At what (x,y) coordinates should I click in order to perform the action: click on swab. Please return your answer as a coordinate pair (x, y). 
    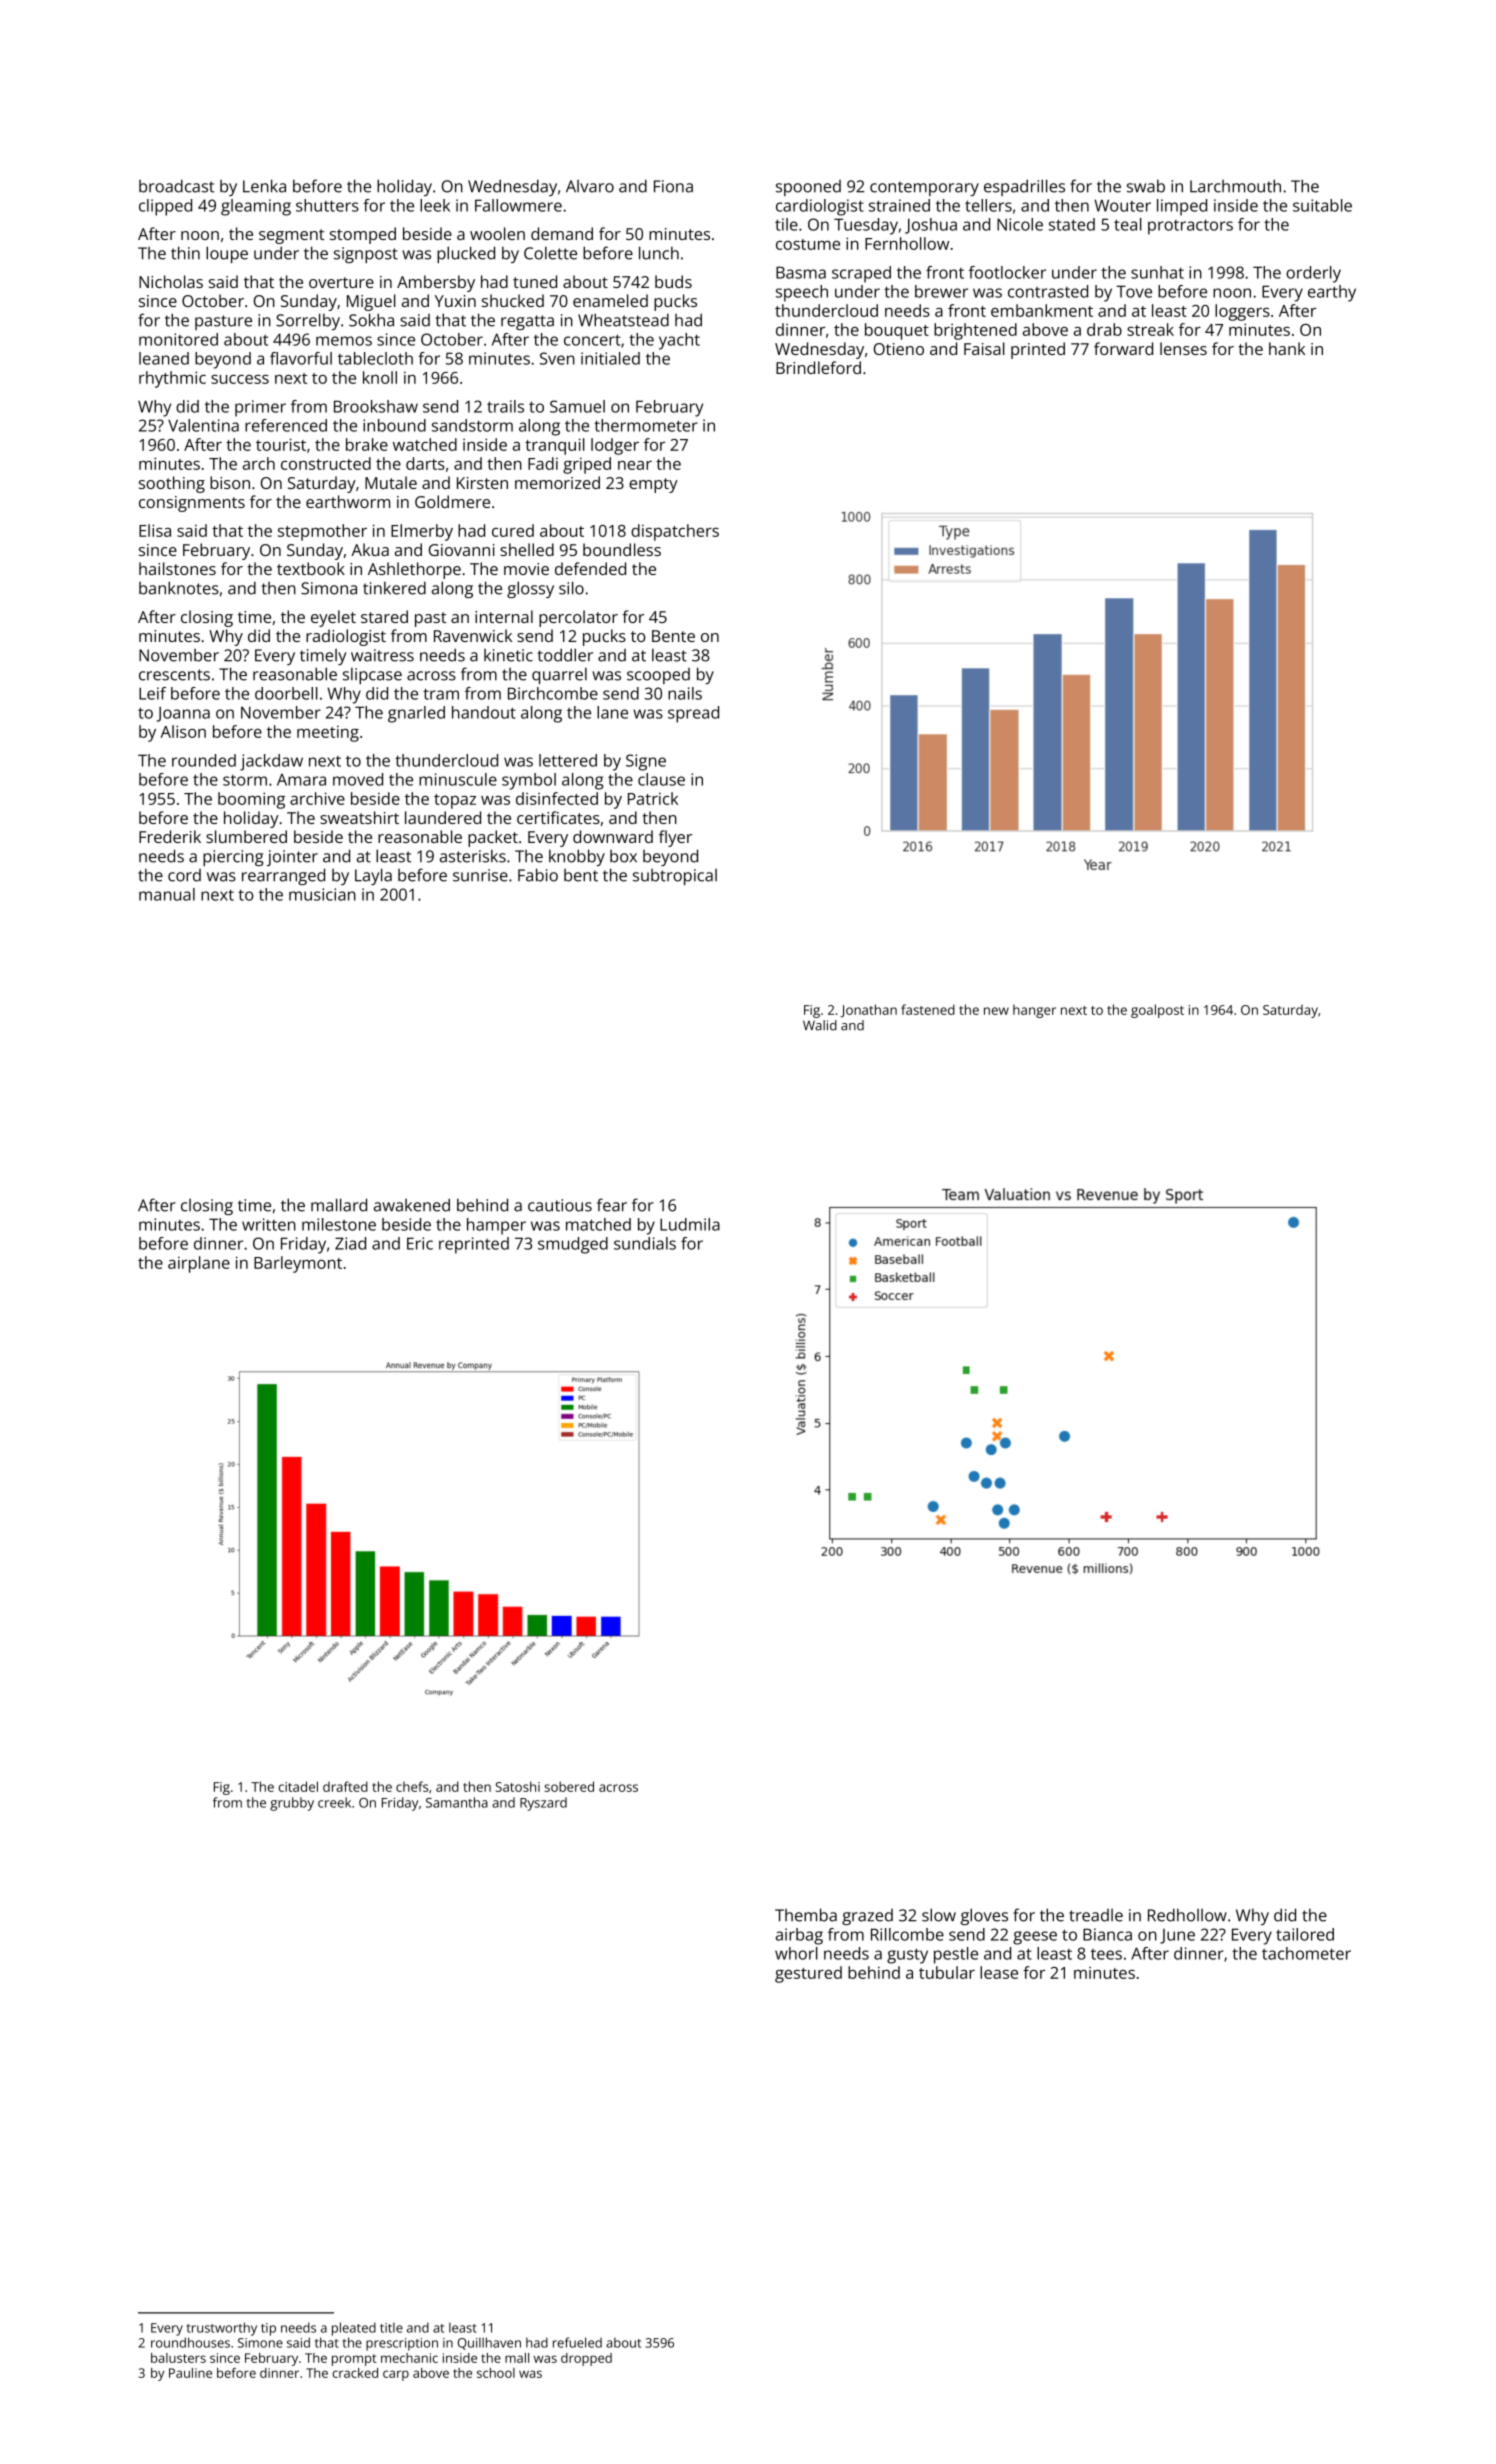
    Looking at the image, I should click on (1146, 186).
